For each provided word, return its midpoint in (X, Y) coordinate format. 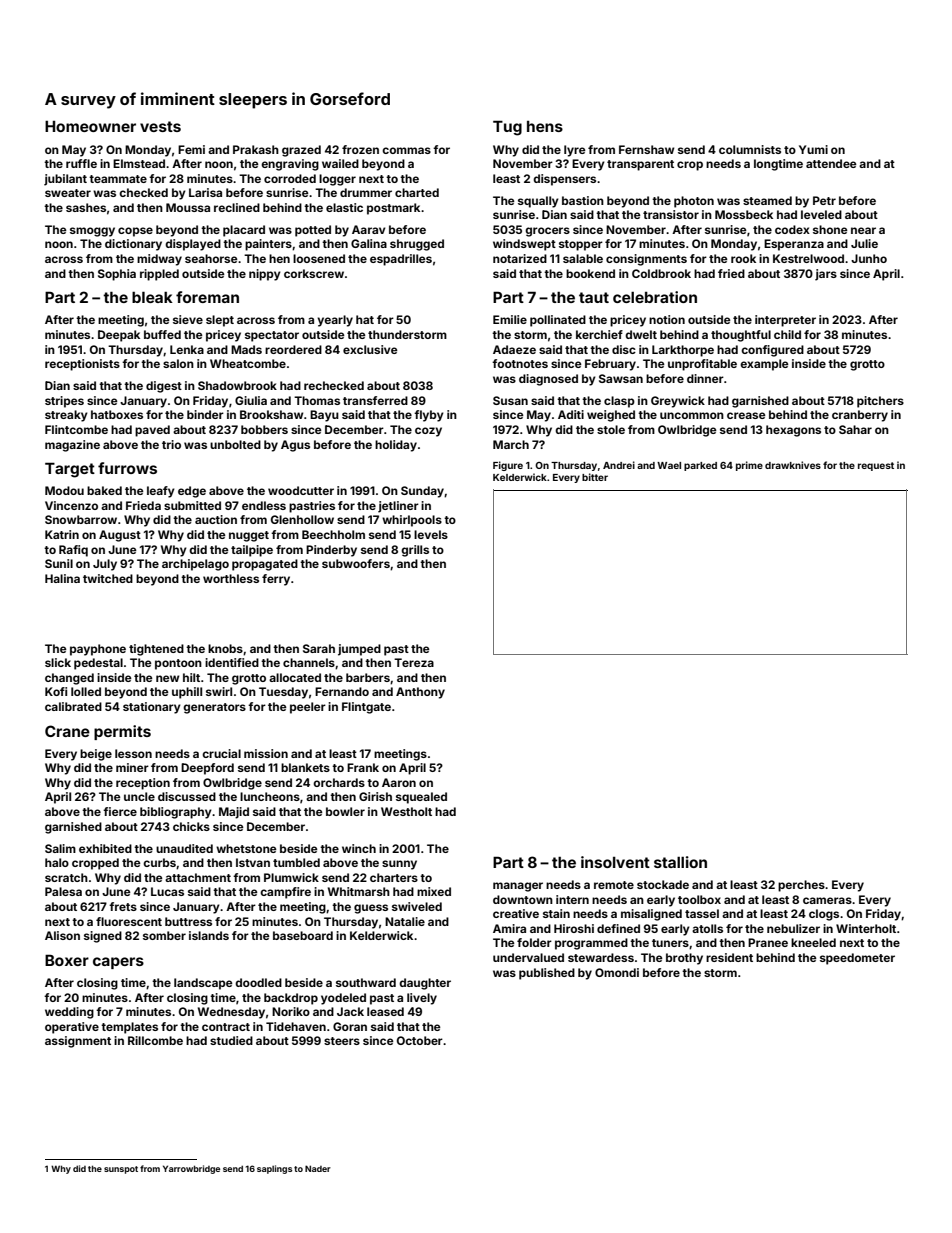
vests (160, 126)
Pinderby (331, 551)
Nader (318, 1168)
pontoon (178, 664)
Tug (507, 128)
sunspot (121, 1170)
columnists (750, 149)
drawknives (793, 465)
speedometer (857, 959)
